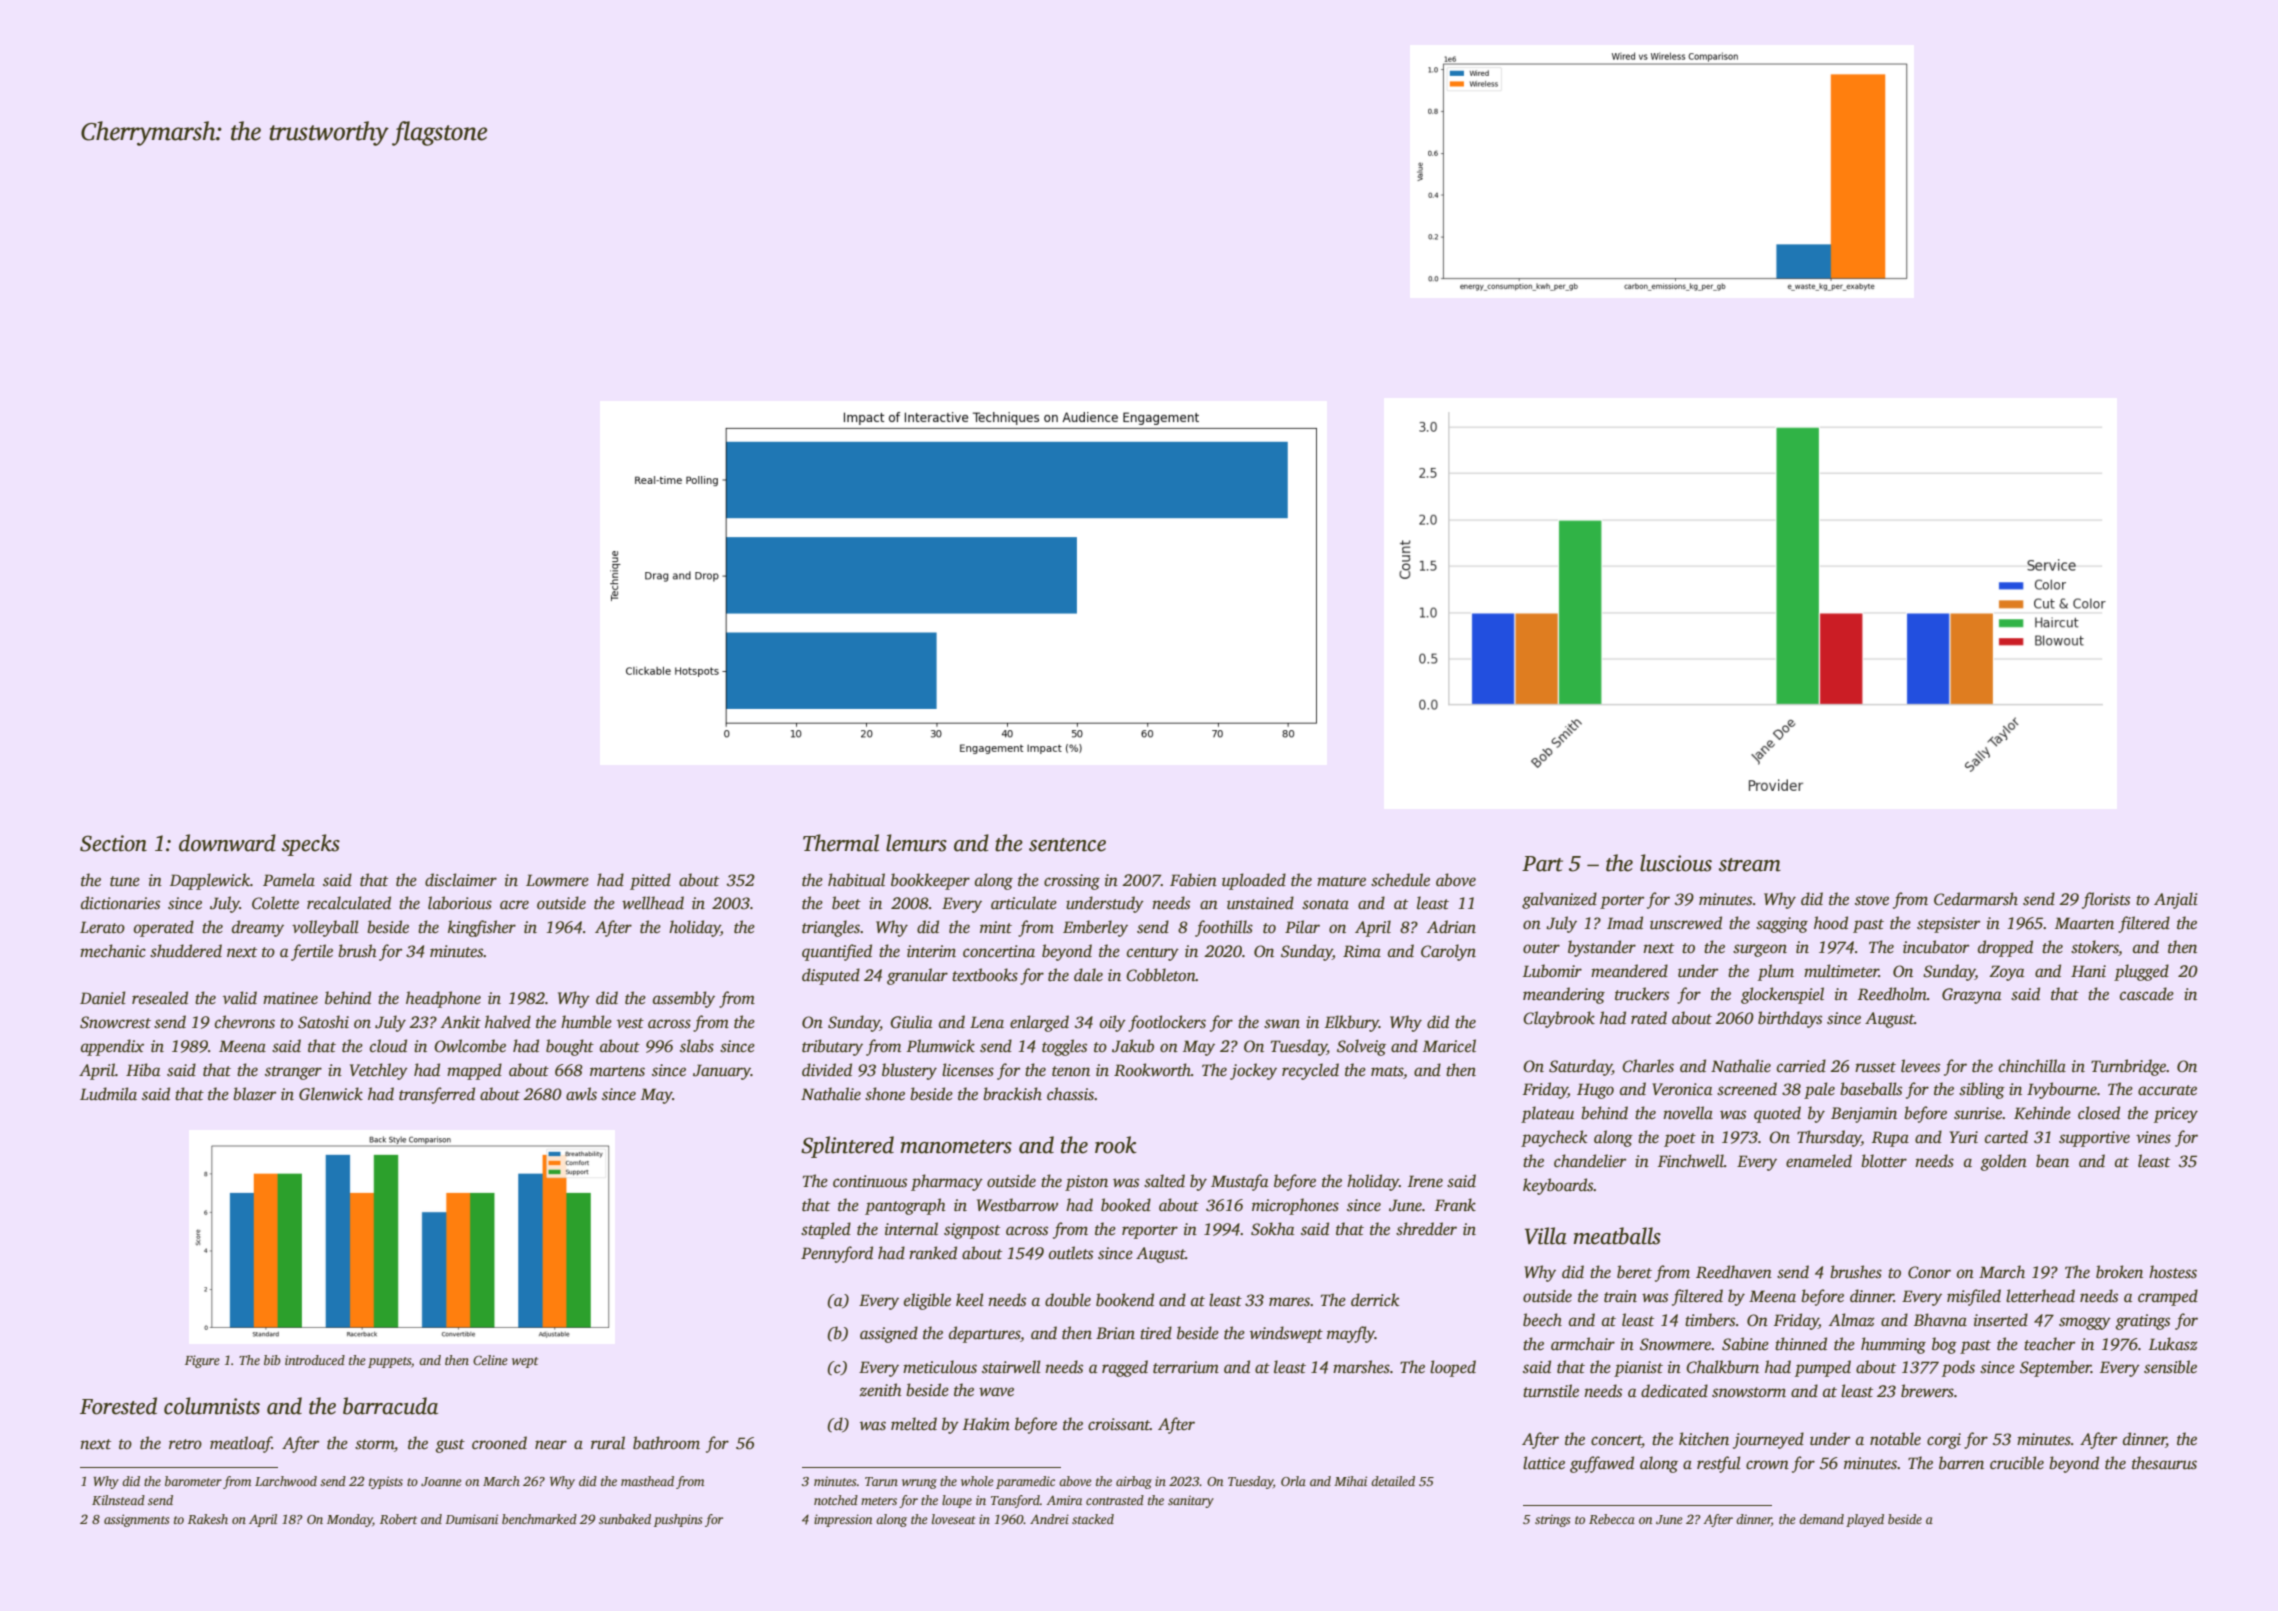 The image size is (2278, 1611). I want to click on Celine, so click(490, 1360).
